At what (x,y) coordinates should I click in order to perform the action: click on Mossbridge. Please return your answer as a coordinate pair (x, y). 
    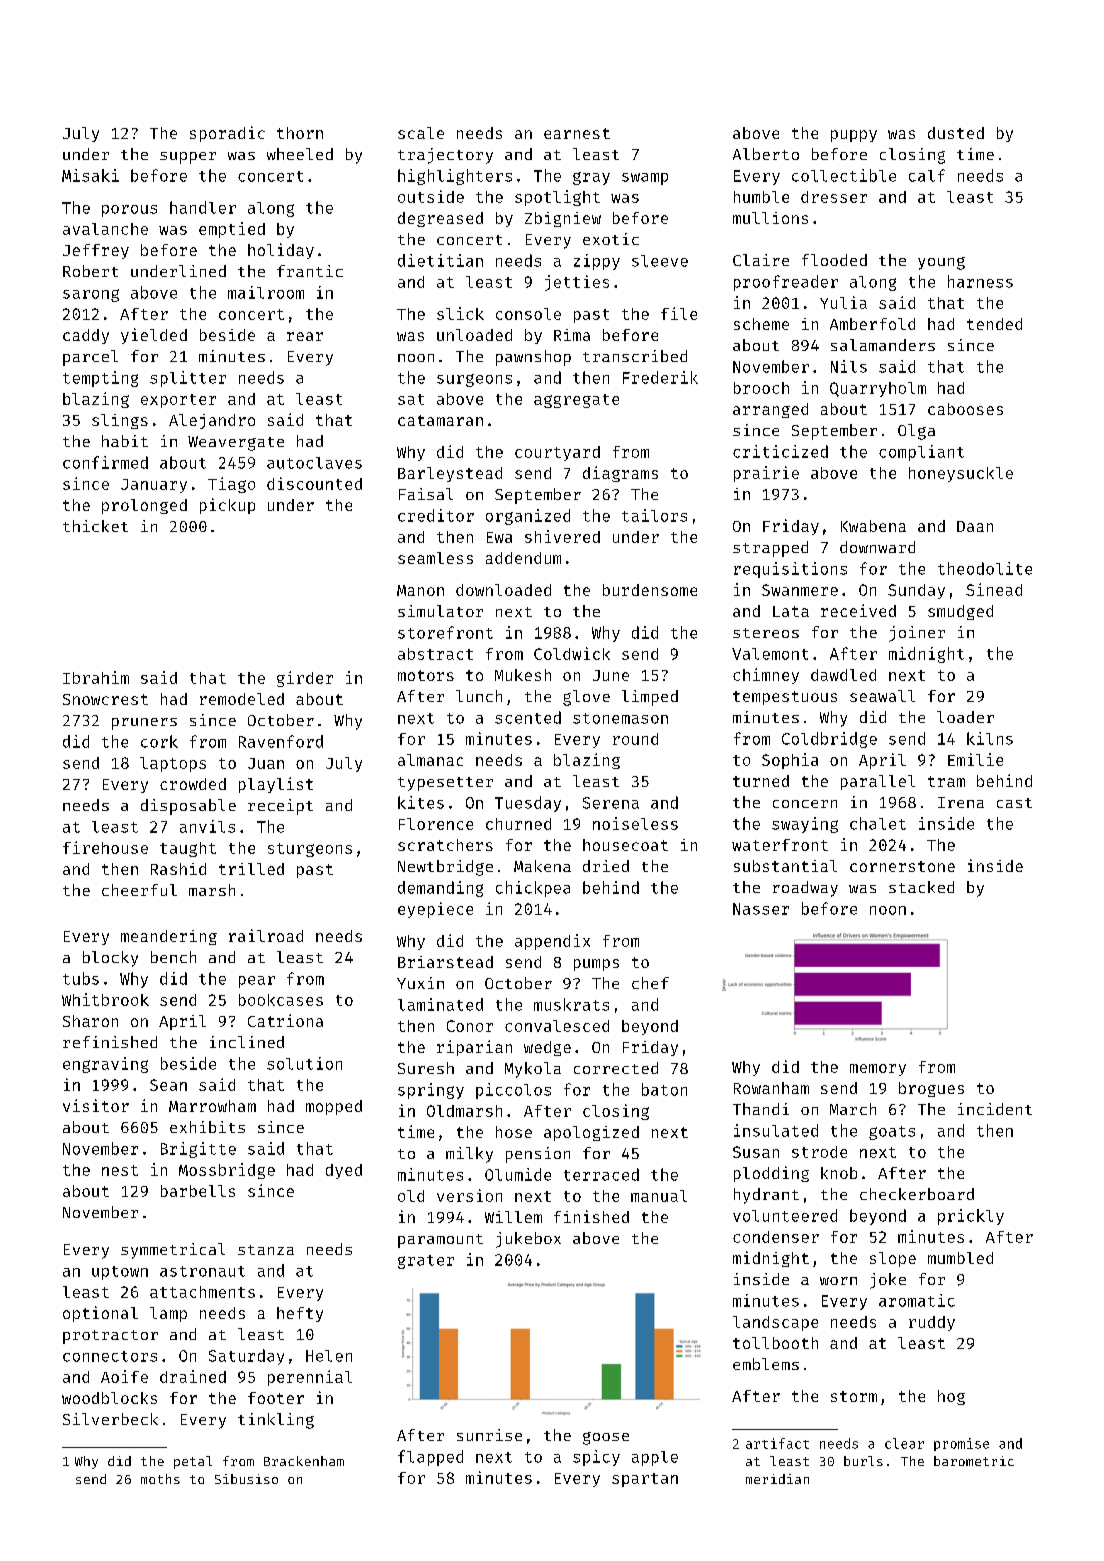
    Looking at the image, I should click on (227, 1171).
